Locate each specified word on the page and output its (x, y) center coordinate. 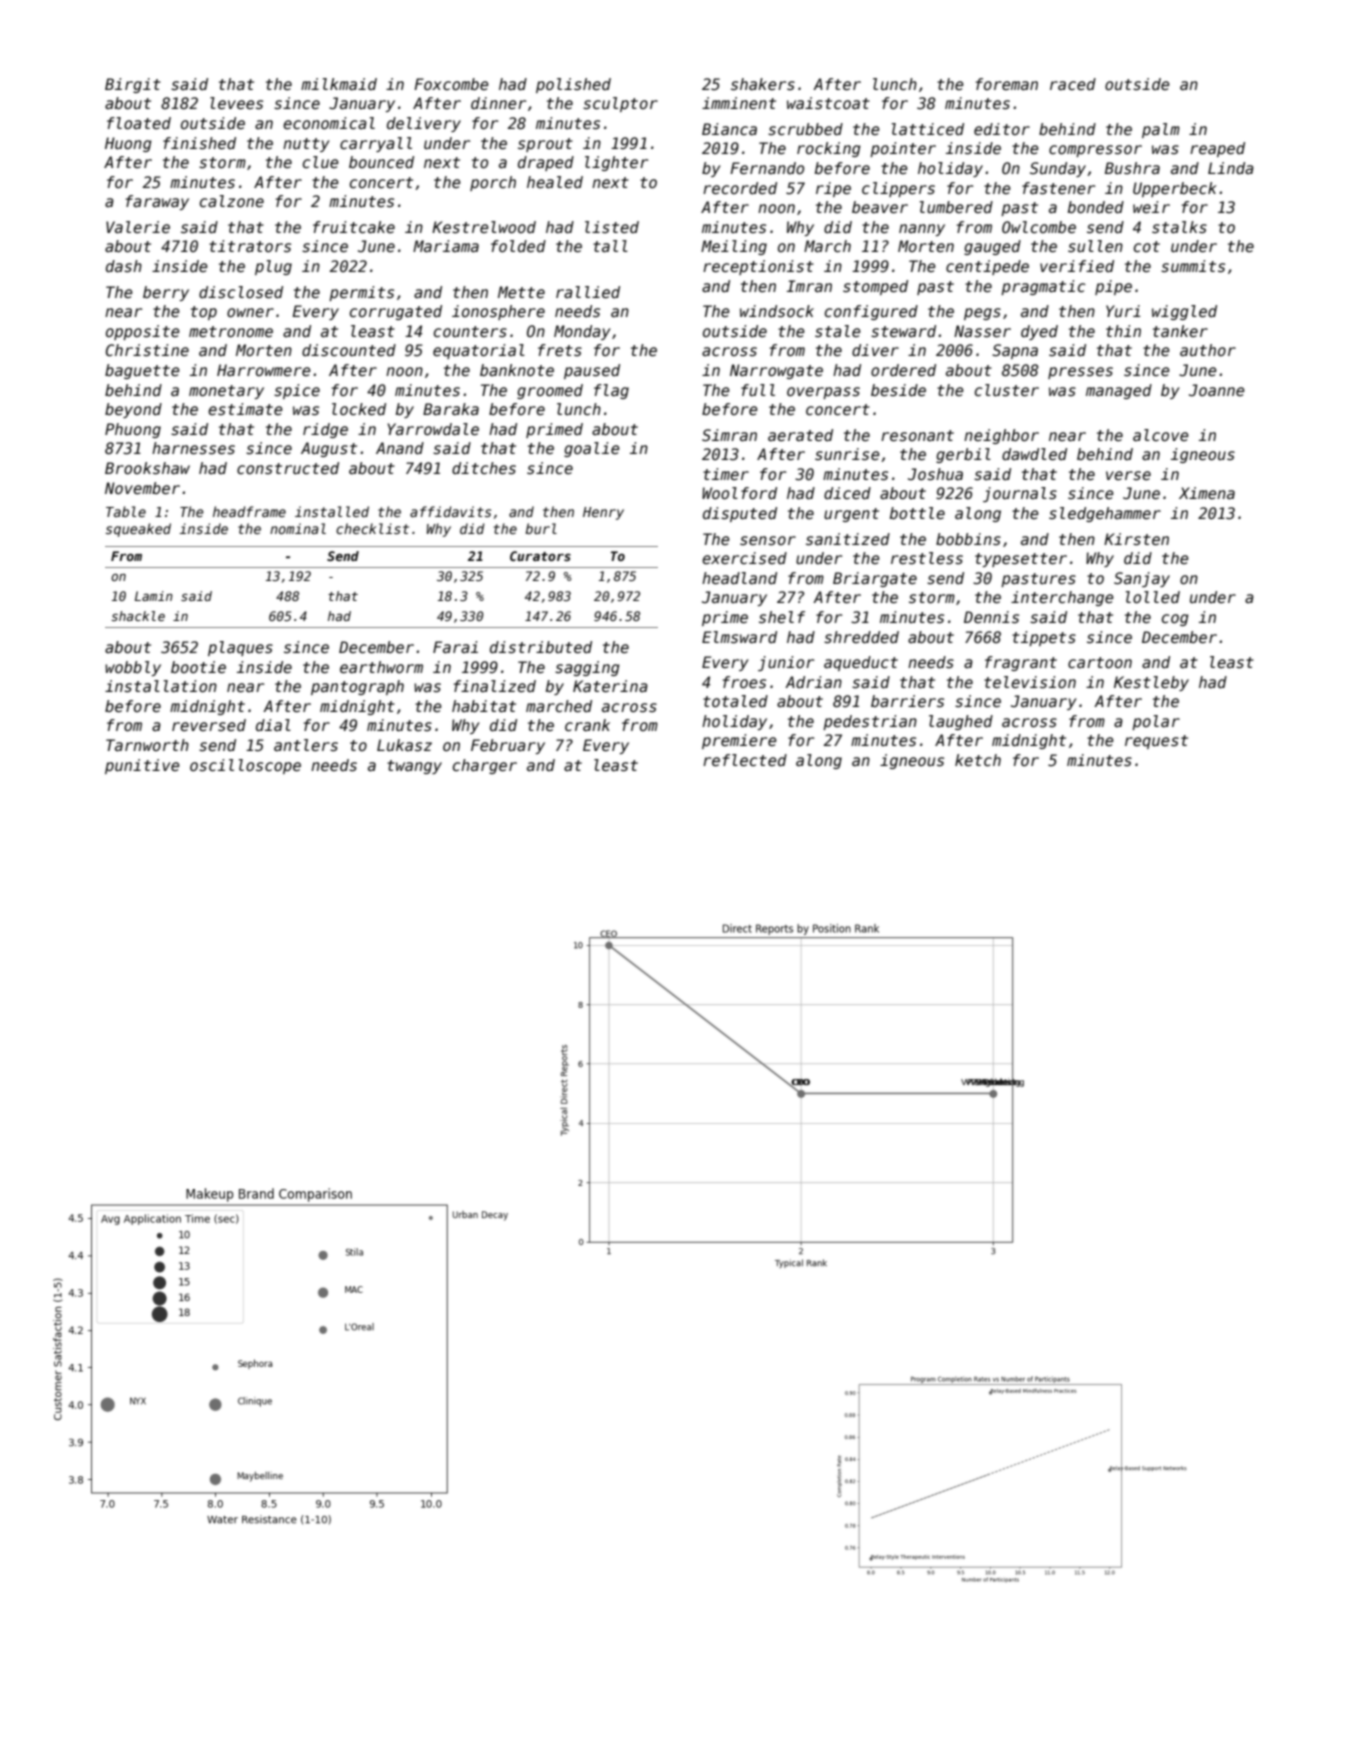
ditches (484, 468)
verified (1077, 266)
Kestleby (1151, 683)
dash (124, 266)
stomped (875, 287)
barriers (907, 701)
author (1208, 350)
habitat (484, 706)
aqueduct (861, 663)
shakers (763, 84)
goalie (592, 449)
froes (744, 682)
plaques (240, 648)
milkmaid (339, 84)
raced (1073, 84)
